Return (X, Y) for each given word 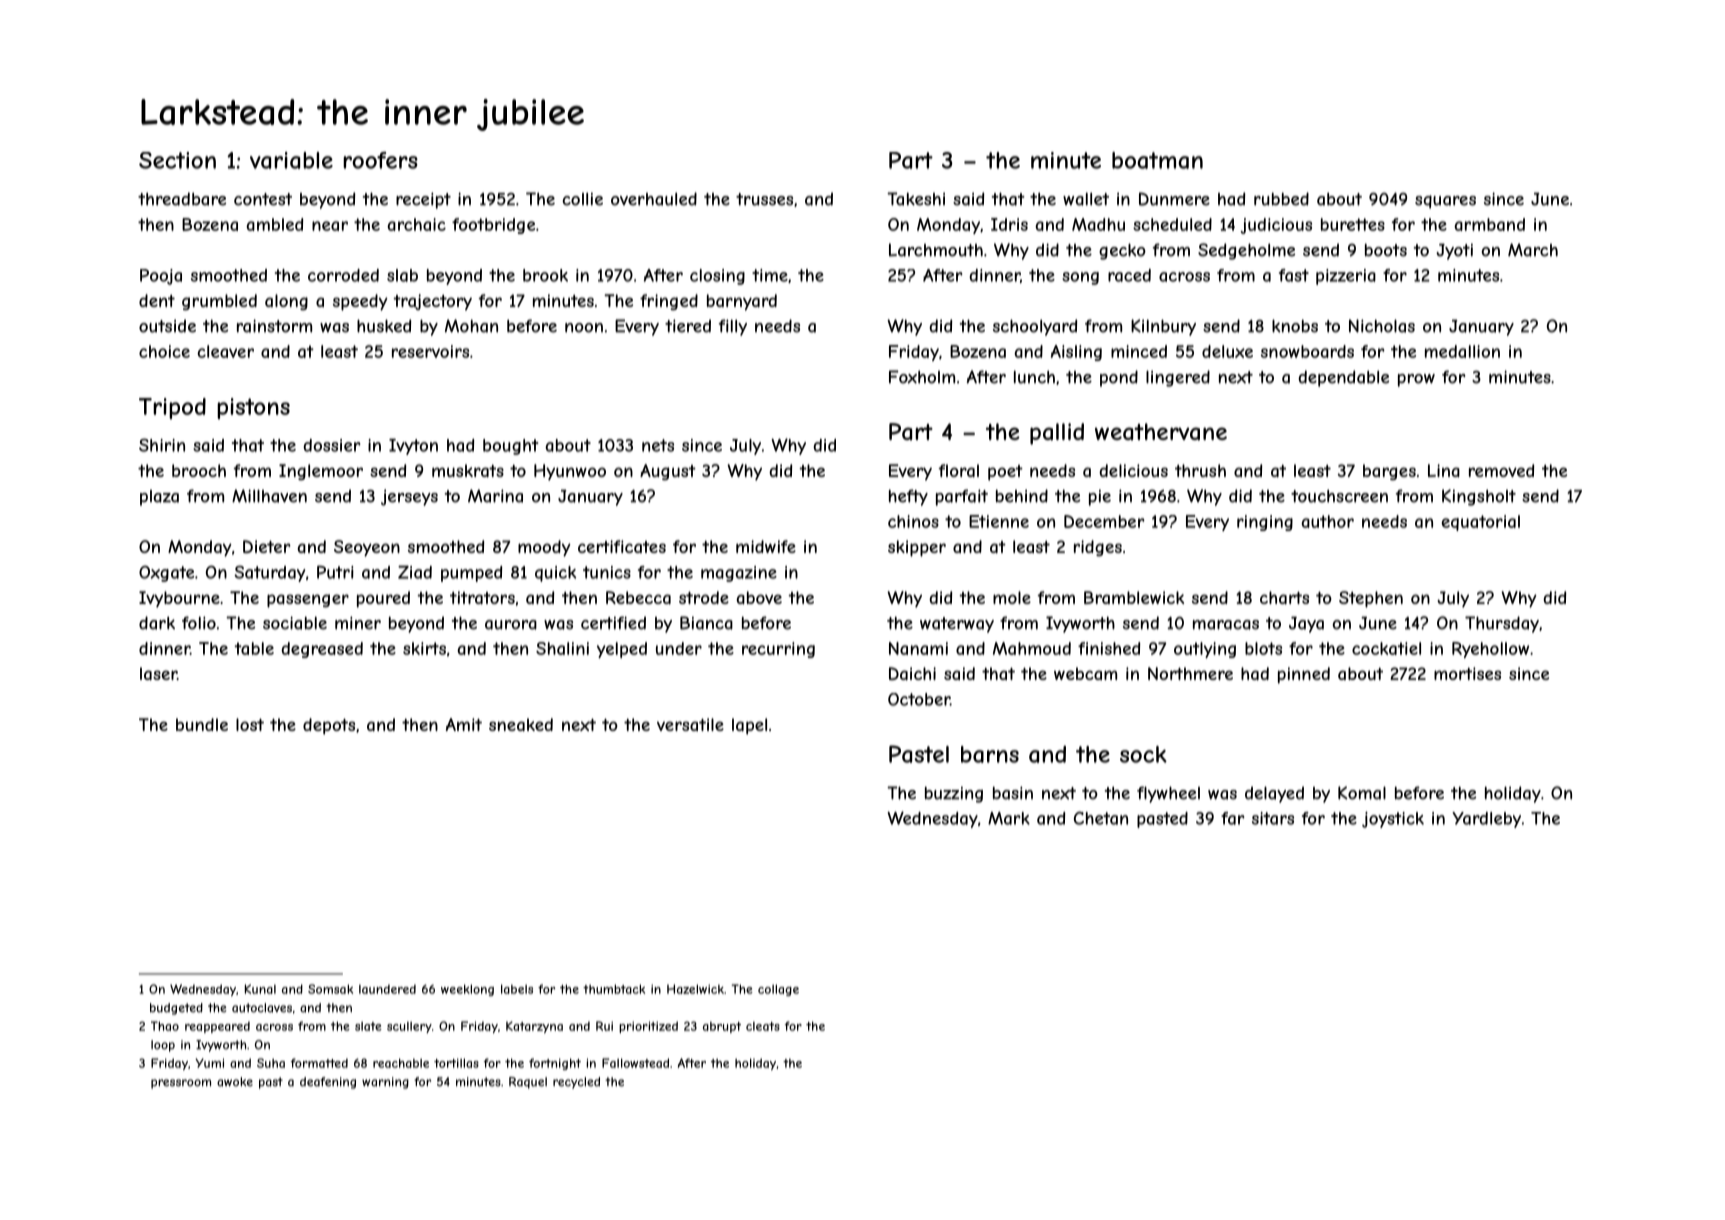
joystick (1393, 820)
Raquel (528, 1083)
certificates (622, 546)
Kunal (260, 989)
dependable (1343, 378)
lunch (1034, 377)
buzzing (954, 794)
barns (990, 754)
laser (158, 673)
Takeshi (916, 199)
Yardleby (1486, 820)
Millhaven (269, 496)
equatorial (1481, 523)
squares (1445, 202)
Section (177, 160)
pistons (253, 408)
